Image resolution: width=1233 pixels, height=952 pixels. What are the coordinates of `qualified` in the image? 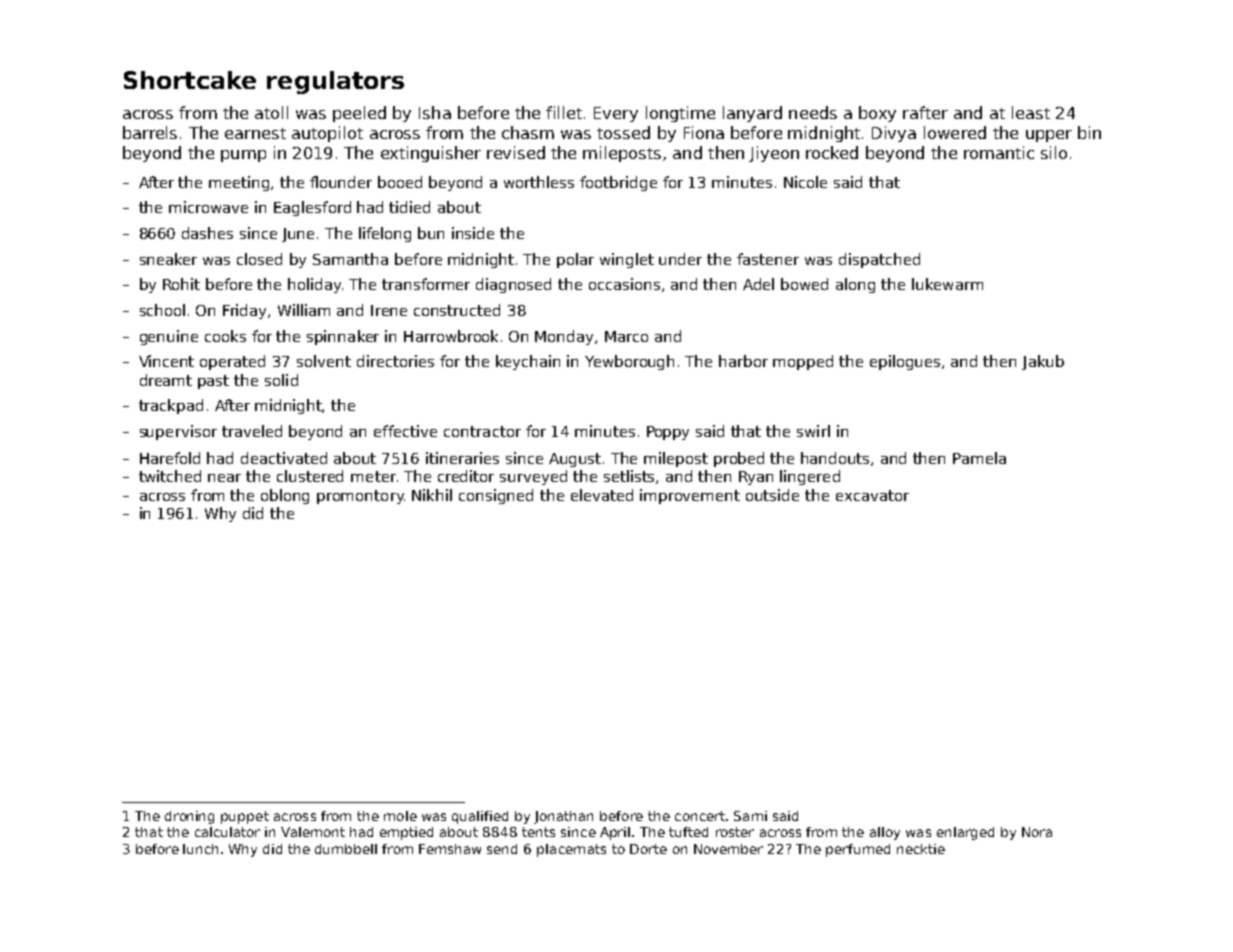 It's located at (480, 817).
